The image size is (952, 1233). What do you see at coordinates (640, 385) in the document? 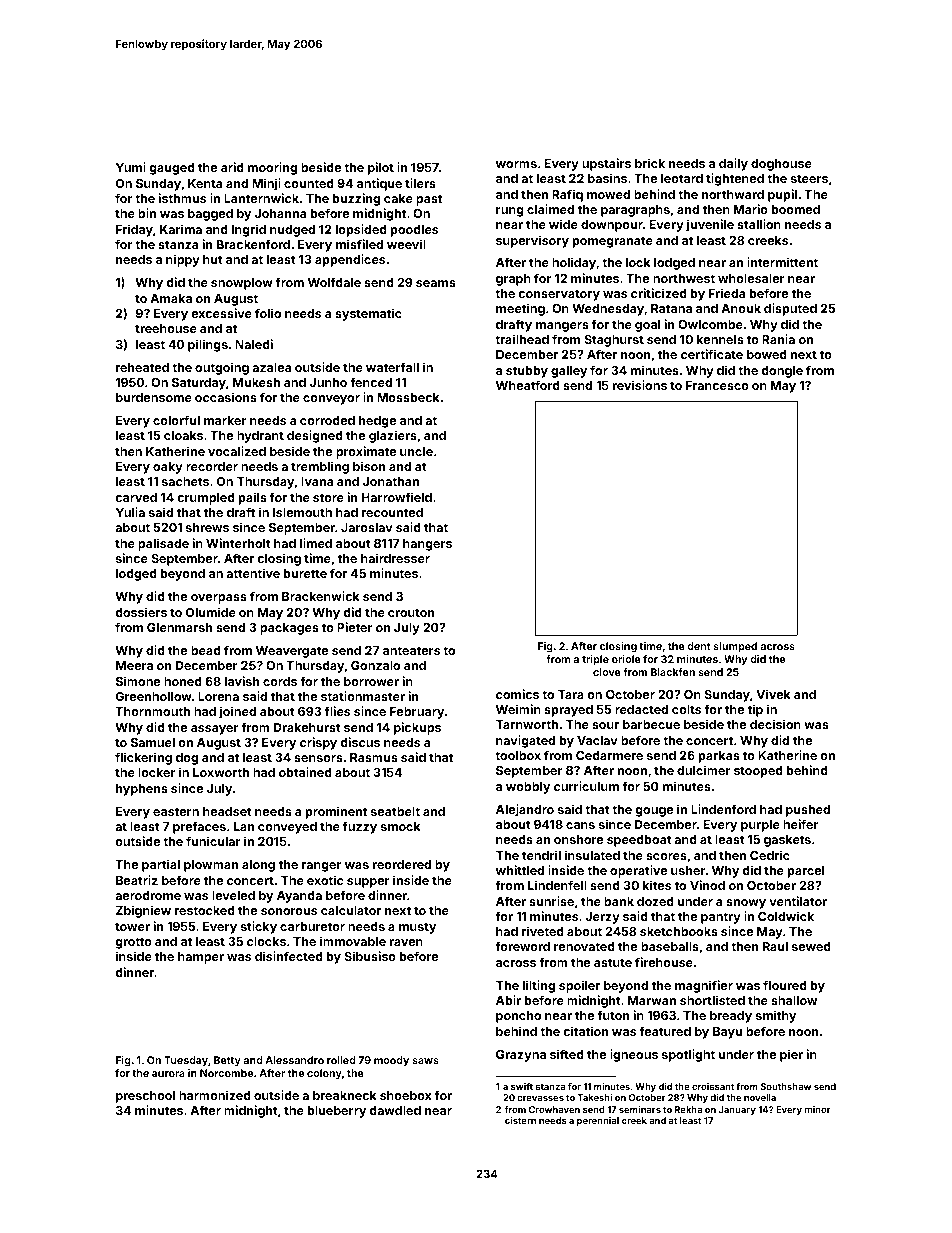
I see `revisions` at bounding box center [640, 385].
